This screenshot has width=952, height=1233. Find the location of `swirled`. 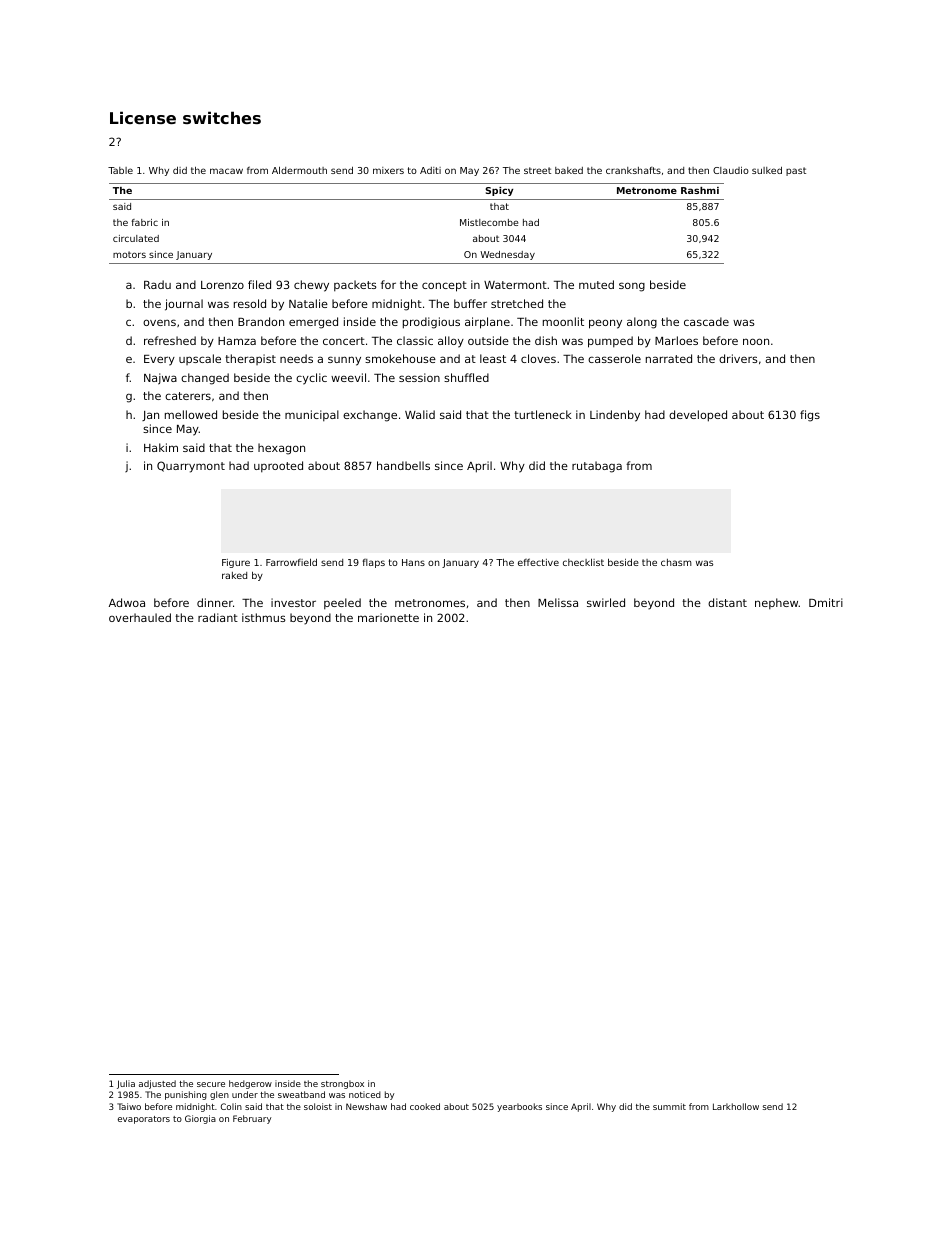

swirled is located at coordinates (606, 602).
